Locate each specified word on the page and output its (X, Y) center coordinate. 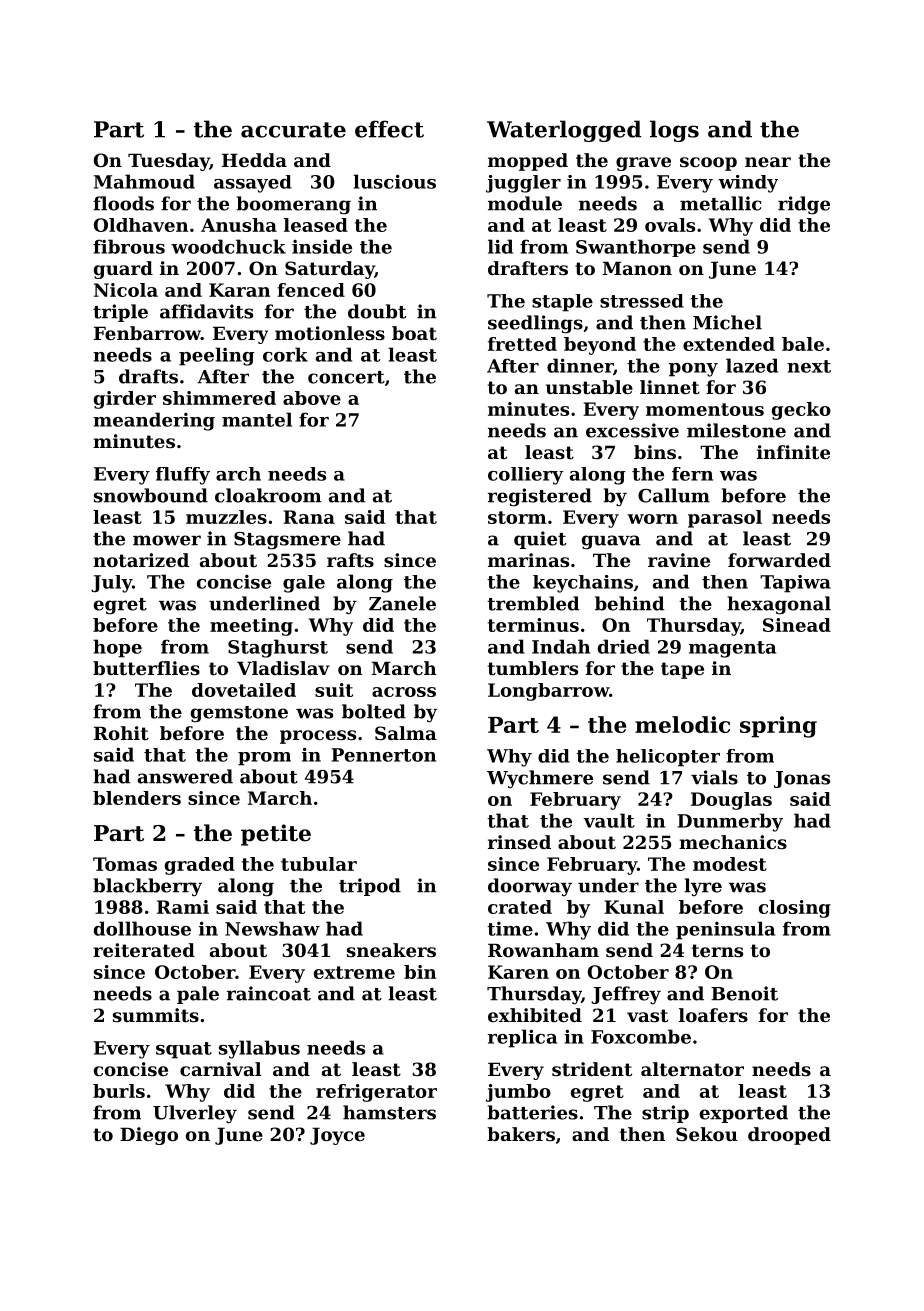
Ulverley (195, 1114)
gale (304, 584)
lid (500, 246)
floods (123, 203)
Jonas (802, 779)
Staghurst (278, 648)
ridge (804, 205)
